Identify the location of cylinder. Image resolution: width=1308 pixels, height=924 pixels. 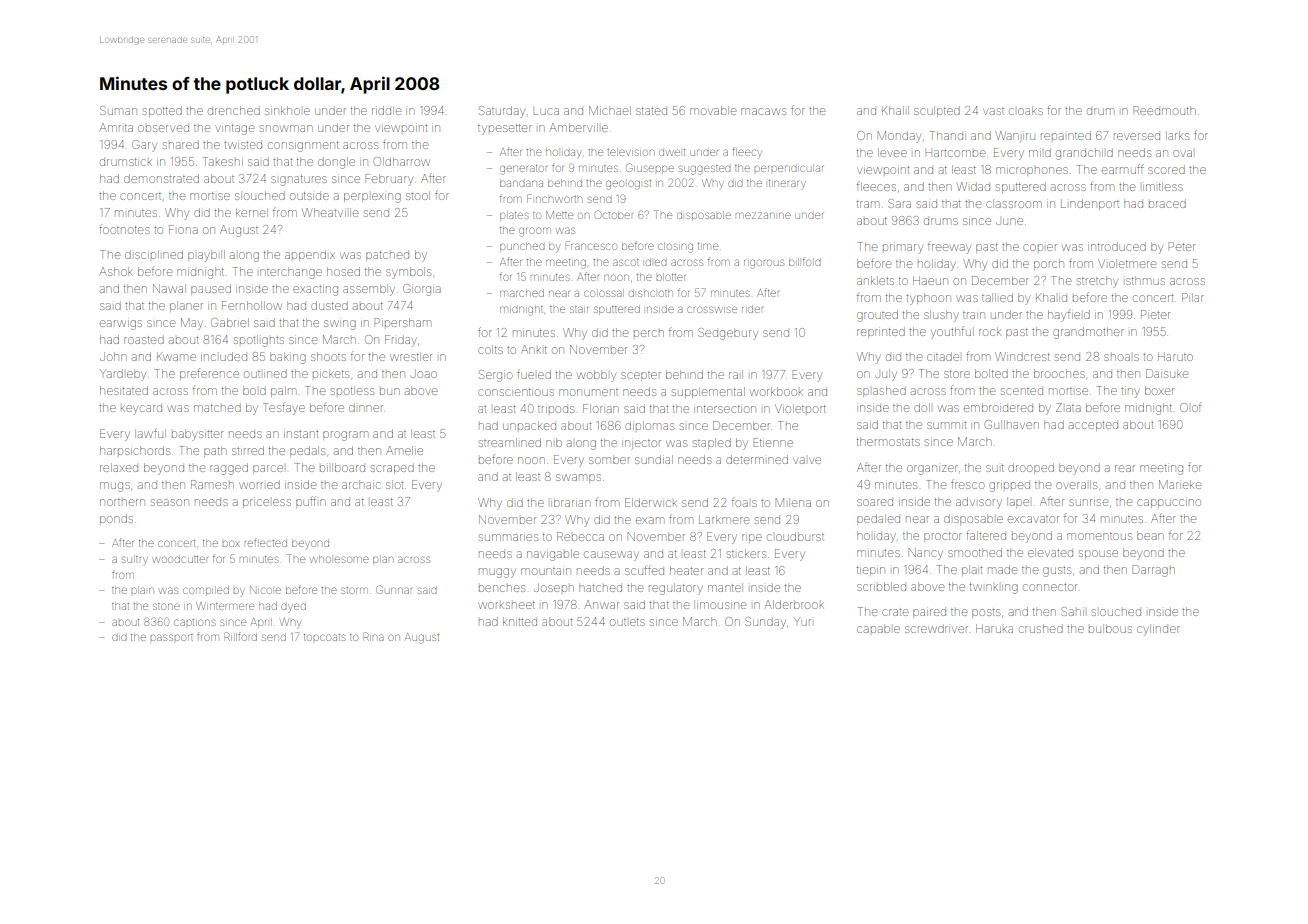
(1158, 630).
